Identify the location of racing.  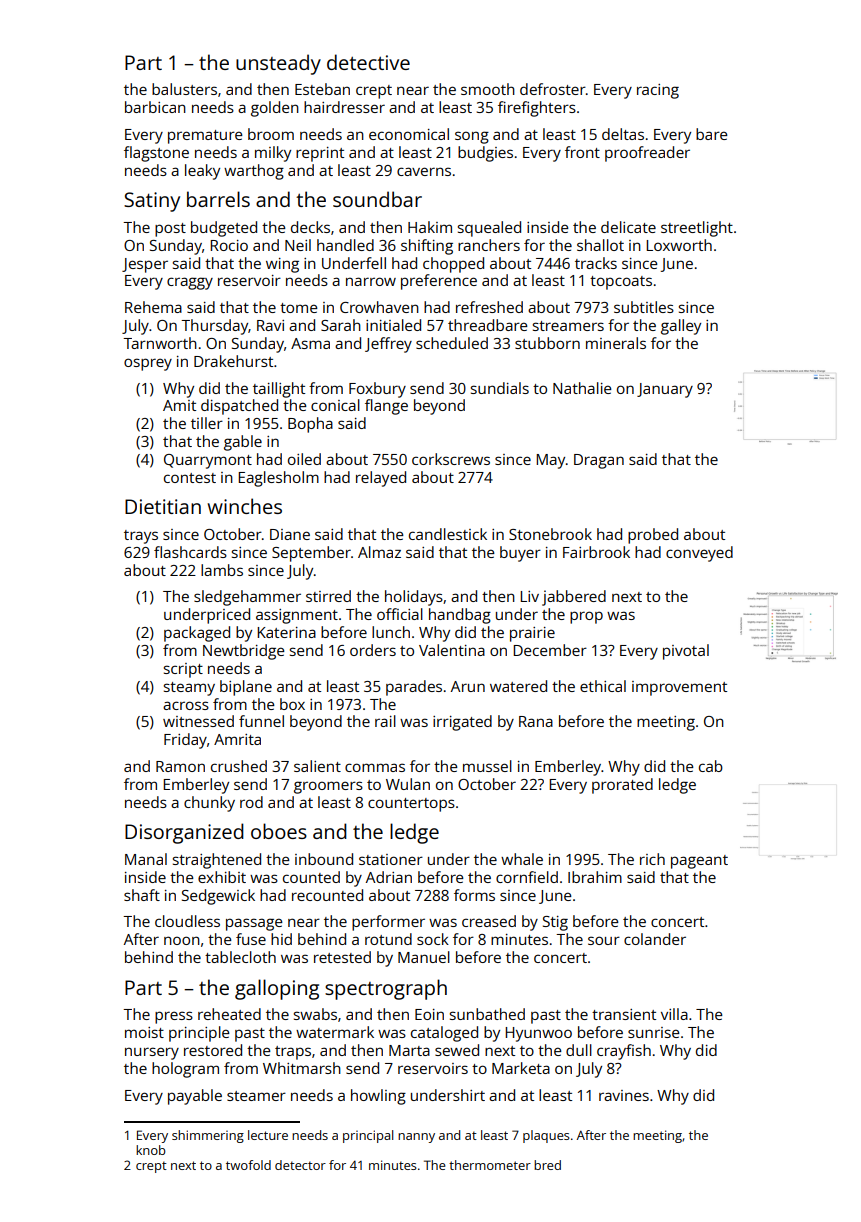
(658, 91).
